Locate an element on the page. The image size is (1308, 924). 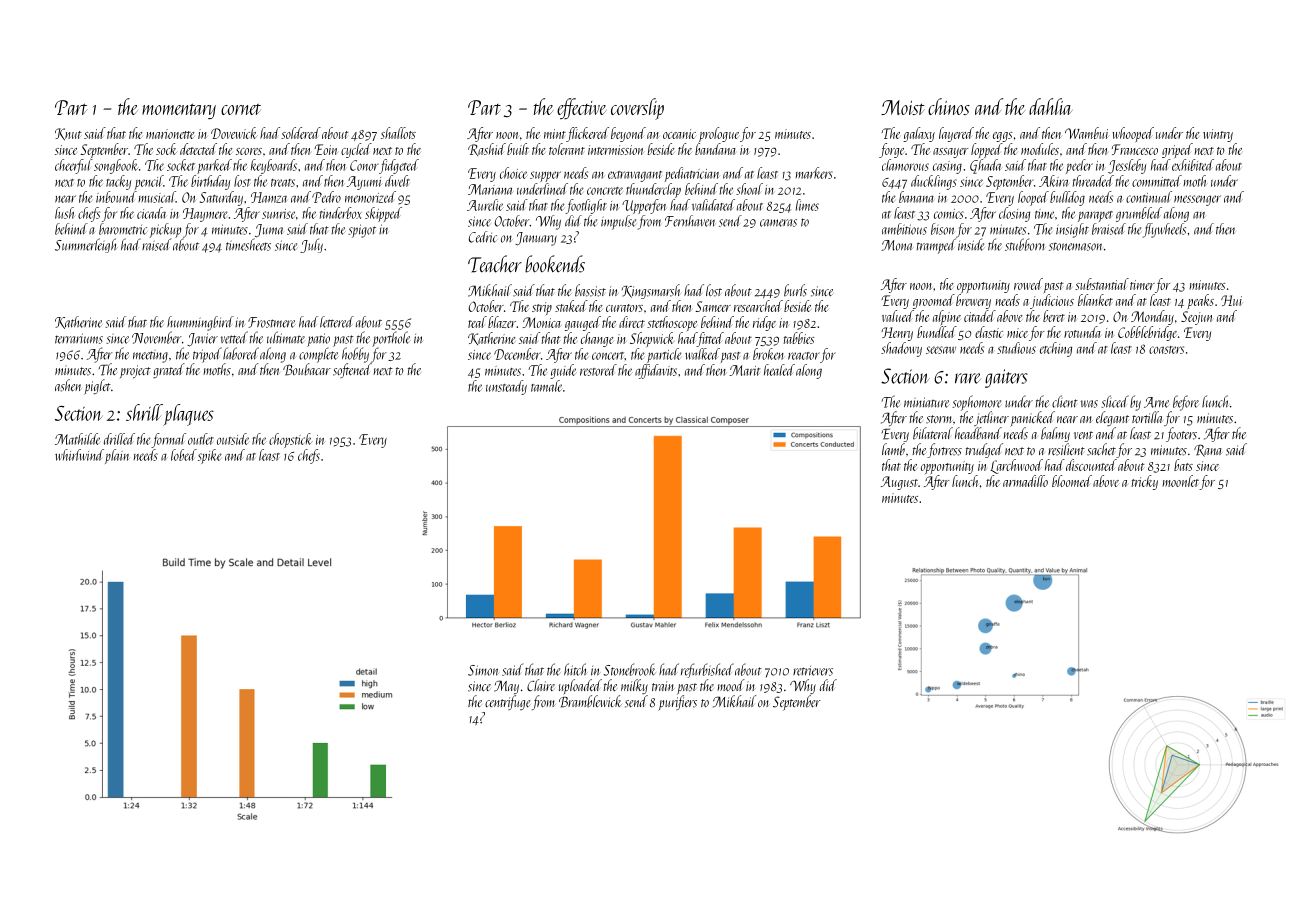
Simon is located at coordinates (483, 670).
